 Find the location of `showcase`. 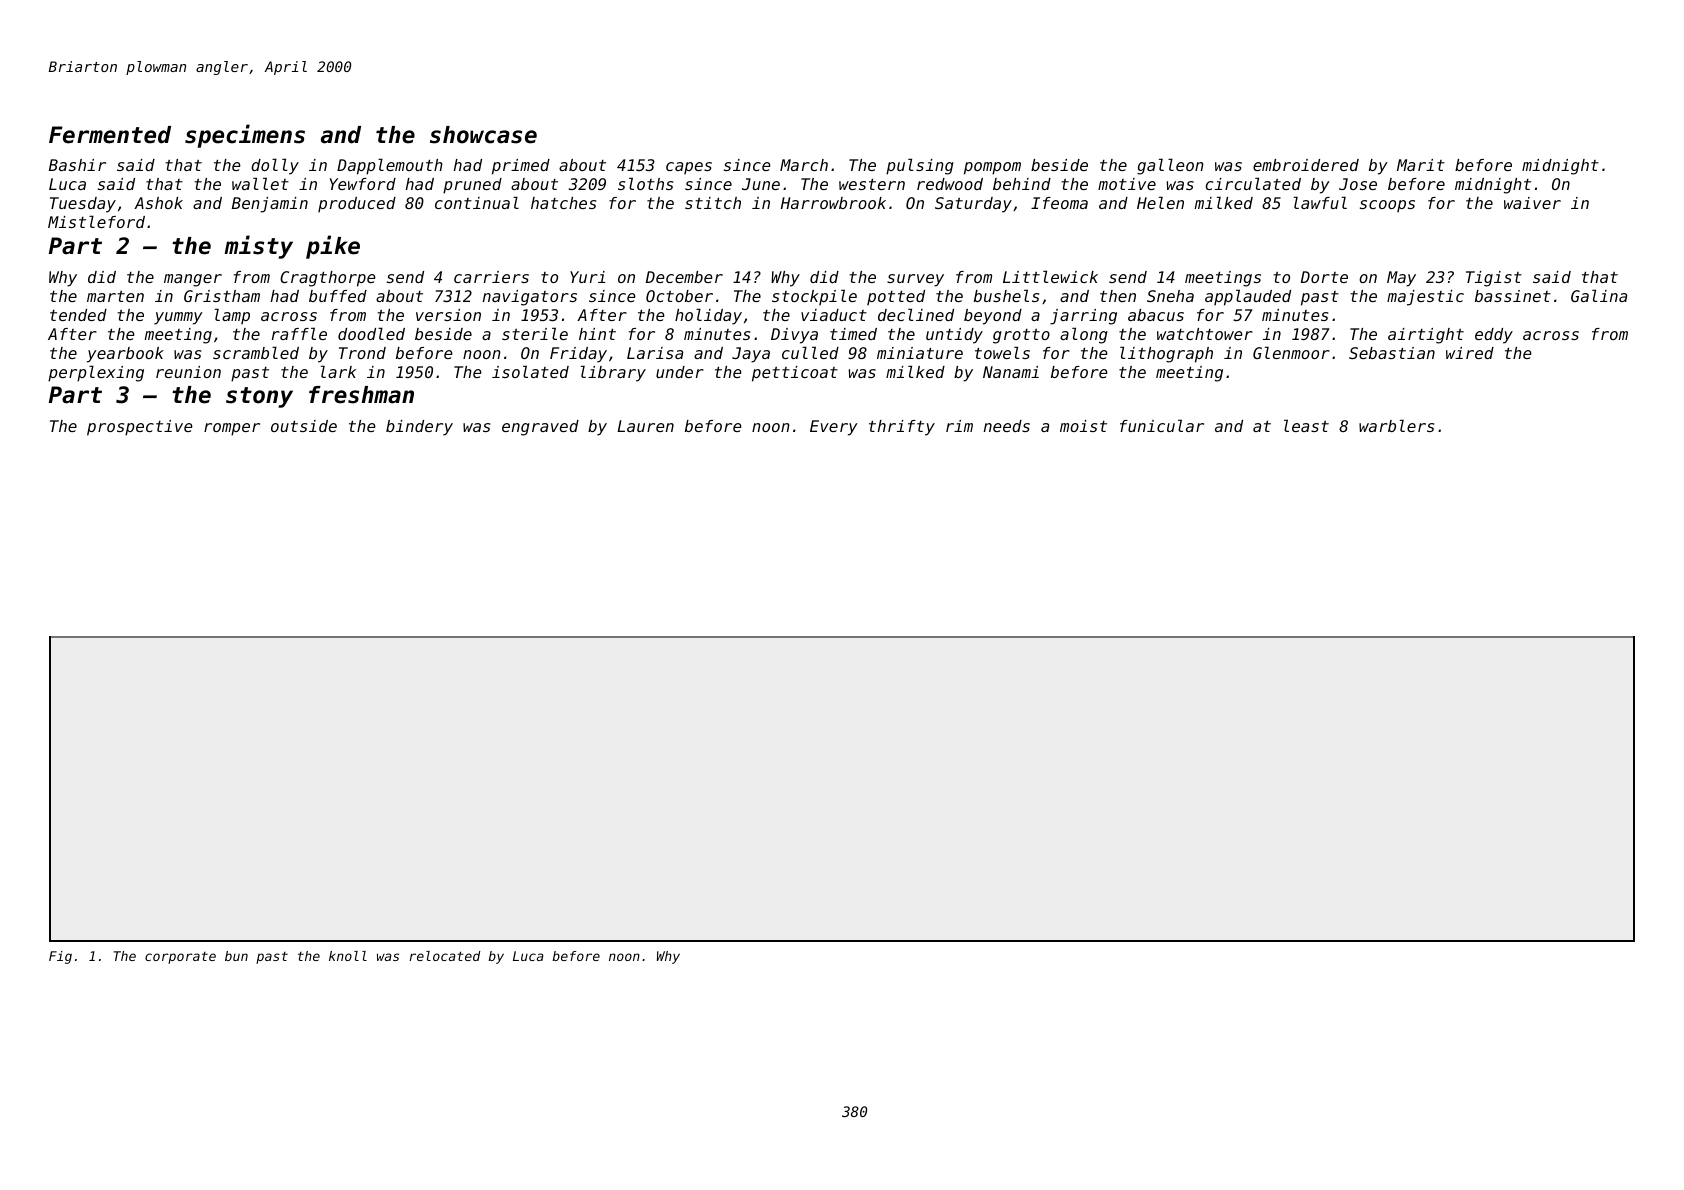

showcase is located at coordinates (483, 135).
